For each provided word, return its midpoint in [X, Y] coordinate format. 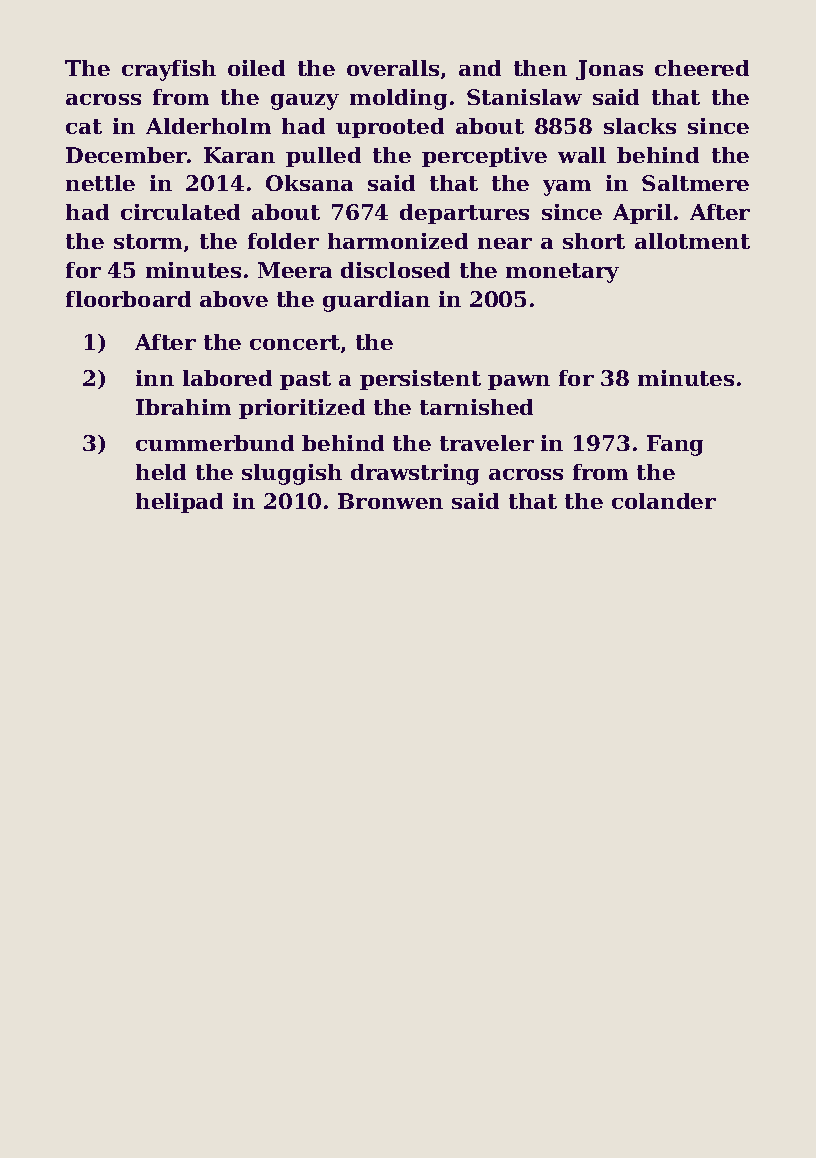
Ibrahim [183, 407]
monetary [562, 273]
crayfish [169, 70]
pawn [519, 382]
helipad [179, 503]
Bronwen [390, 501]
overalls [393, 68]
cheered [702, 68]
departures [464, 214]
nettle [100, 183]
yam [567, 188]
